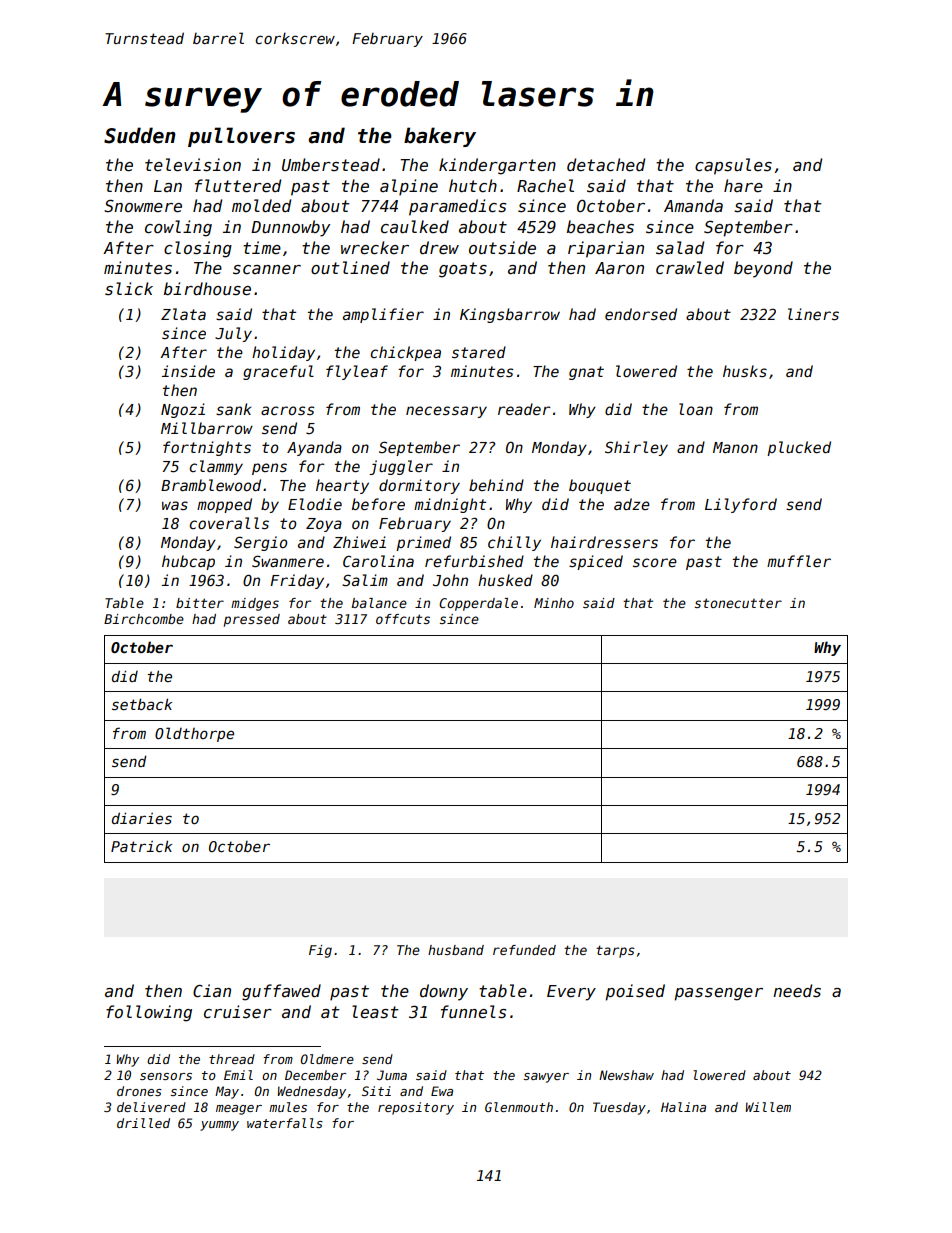 The height and width of the screenshot is (1233, 952). What do you see at coordinates (738, 603) in the screenshot?
I see `stonecutter` at bounding box center [738, 603].
